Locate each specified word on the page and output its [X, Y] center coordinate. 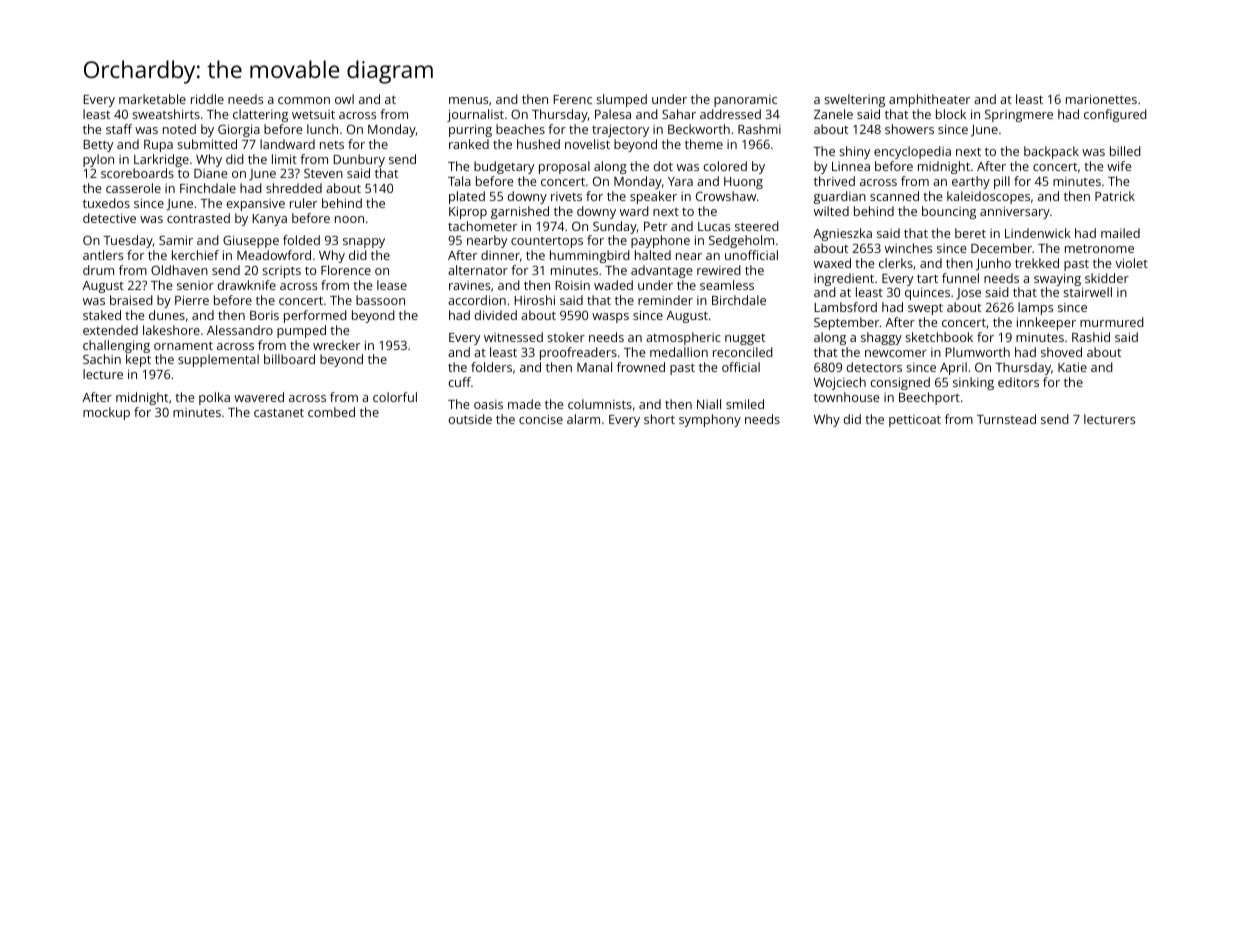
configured [1115, 115]
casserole [133, 188]
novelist [587, 144]
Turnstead [1006, 419]
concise [541, 419]
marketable [152, 99]
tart [927, 278]
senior [195, 285]
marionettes [1101, 99]
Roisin [572, 285]
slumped [621, 100]
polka [214, 398]
